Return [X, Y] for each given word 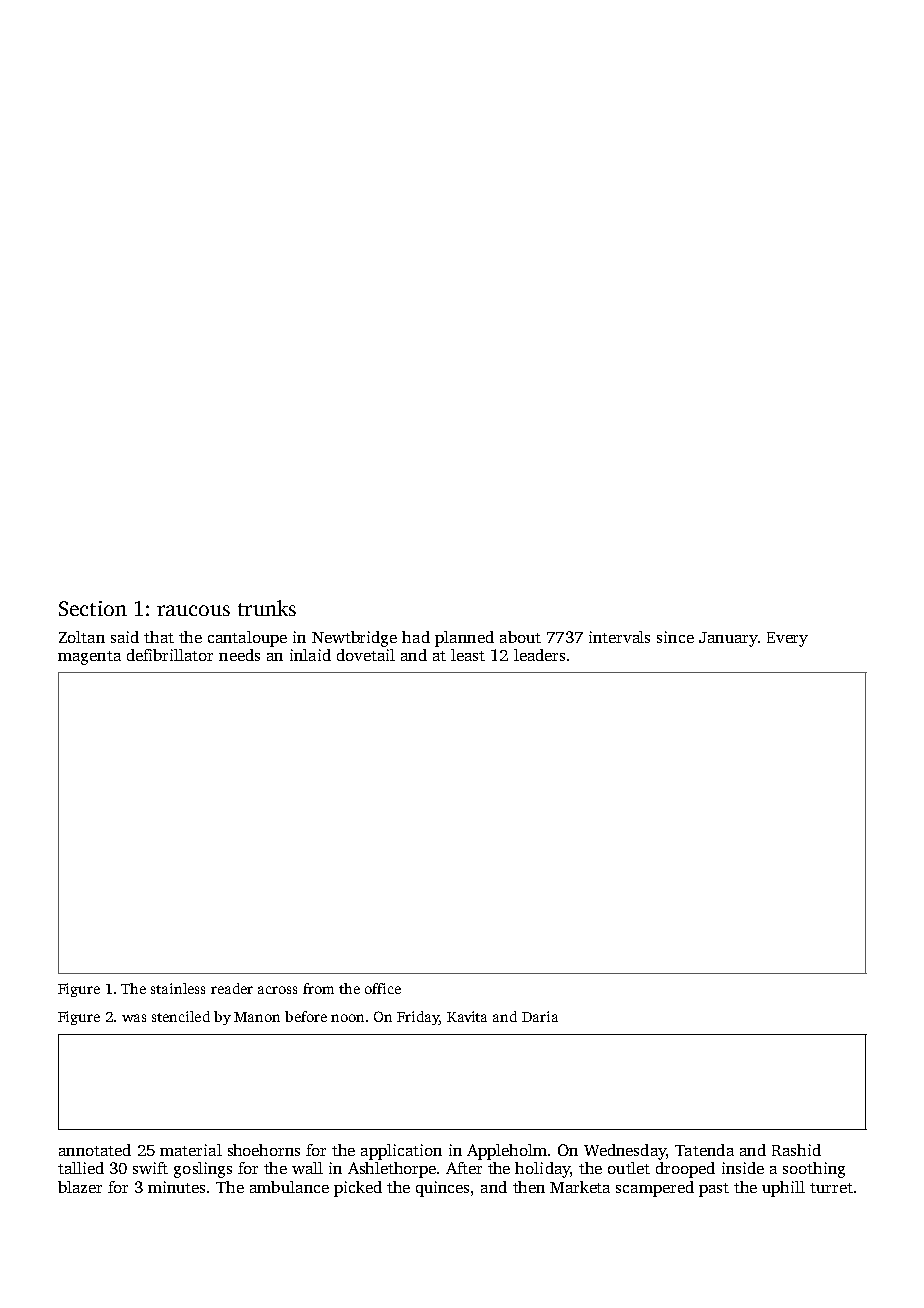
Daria [540, 1016]
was [134, 1018]
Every [787, 639]
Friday [418, 1018]
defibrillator [170, 655]
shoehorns [264, 1150]
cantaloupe [247, 639]
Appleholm [507, 1152]
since [675, 637]
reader [232, 988]
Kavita [467, 1016]
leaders [539, 655]
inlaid [310, 655]
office [383, 988]
